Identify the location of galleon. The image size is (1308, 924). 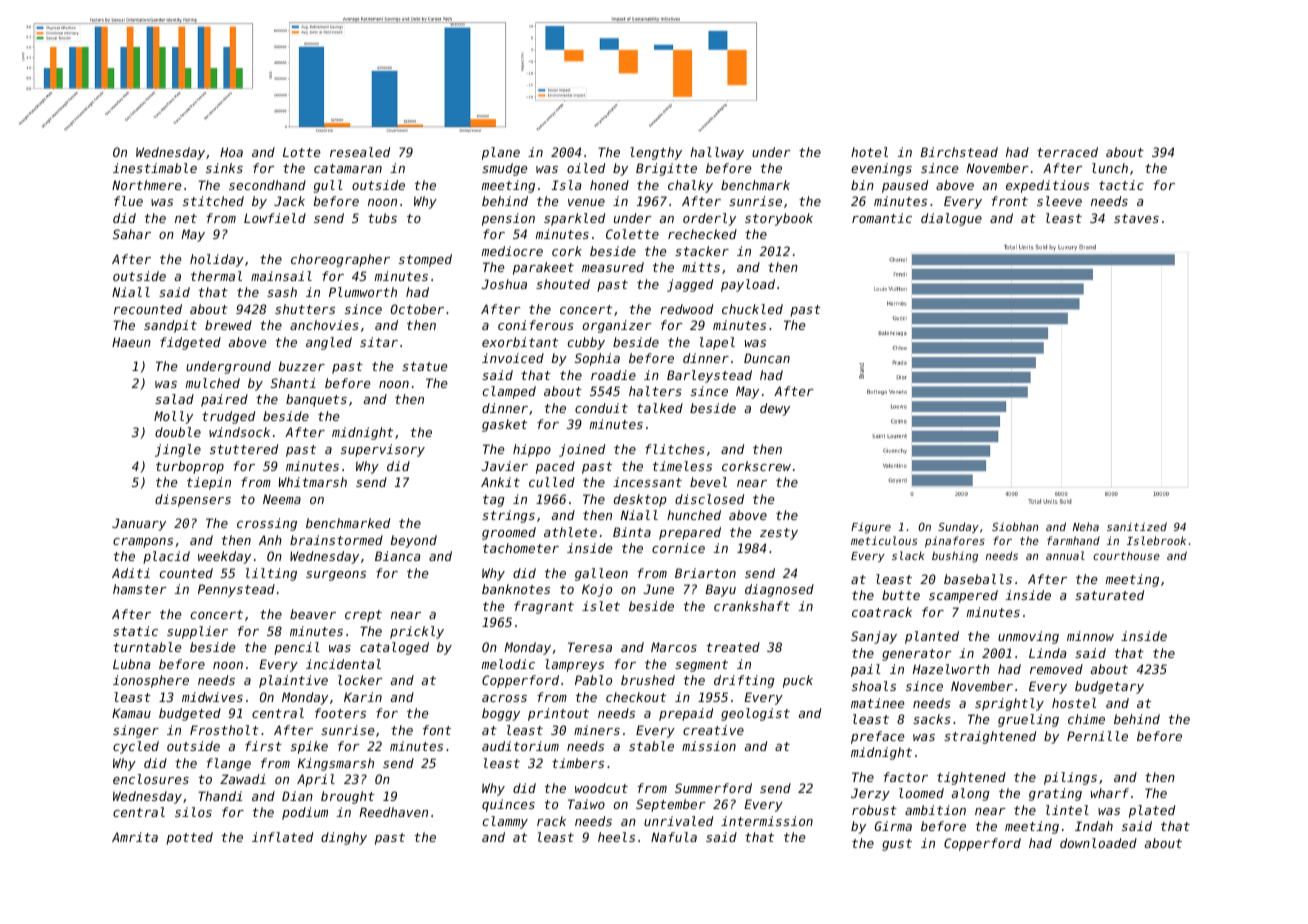
(601, 574).
